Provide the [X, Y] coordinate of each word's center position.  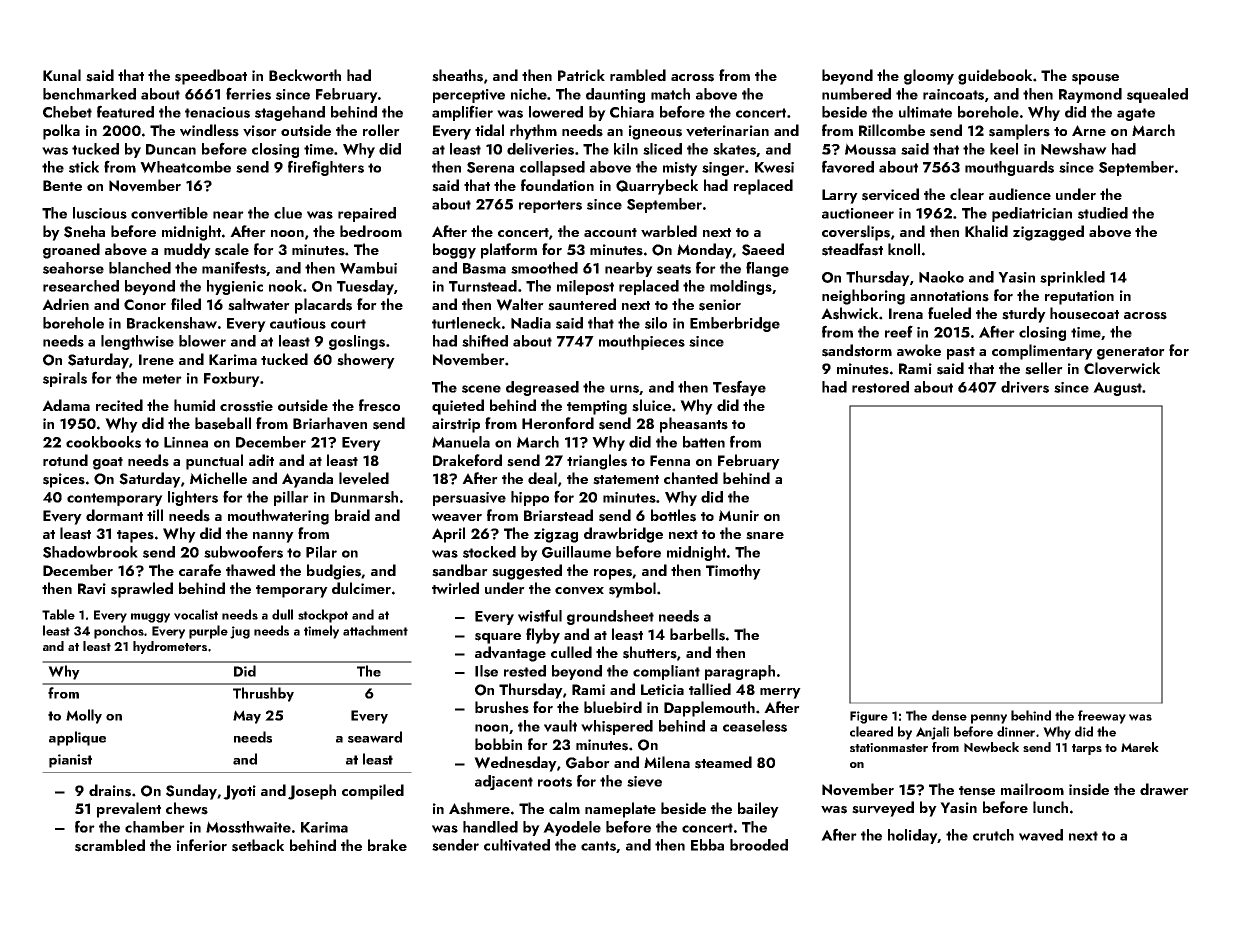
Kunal [62, 75]
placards [323, 306]
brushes [502, 707]
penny [989, 719]
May [247, 717]
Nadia [531, 323]
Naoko [941, 277]
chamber [155, 827]
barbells [697, 634]
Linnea [186, 442]
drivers [1025, 387]
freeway [1102, 717]
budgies [334, 572]
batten [704, 442]
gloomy [929, 77]
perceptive [469, 96]
